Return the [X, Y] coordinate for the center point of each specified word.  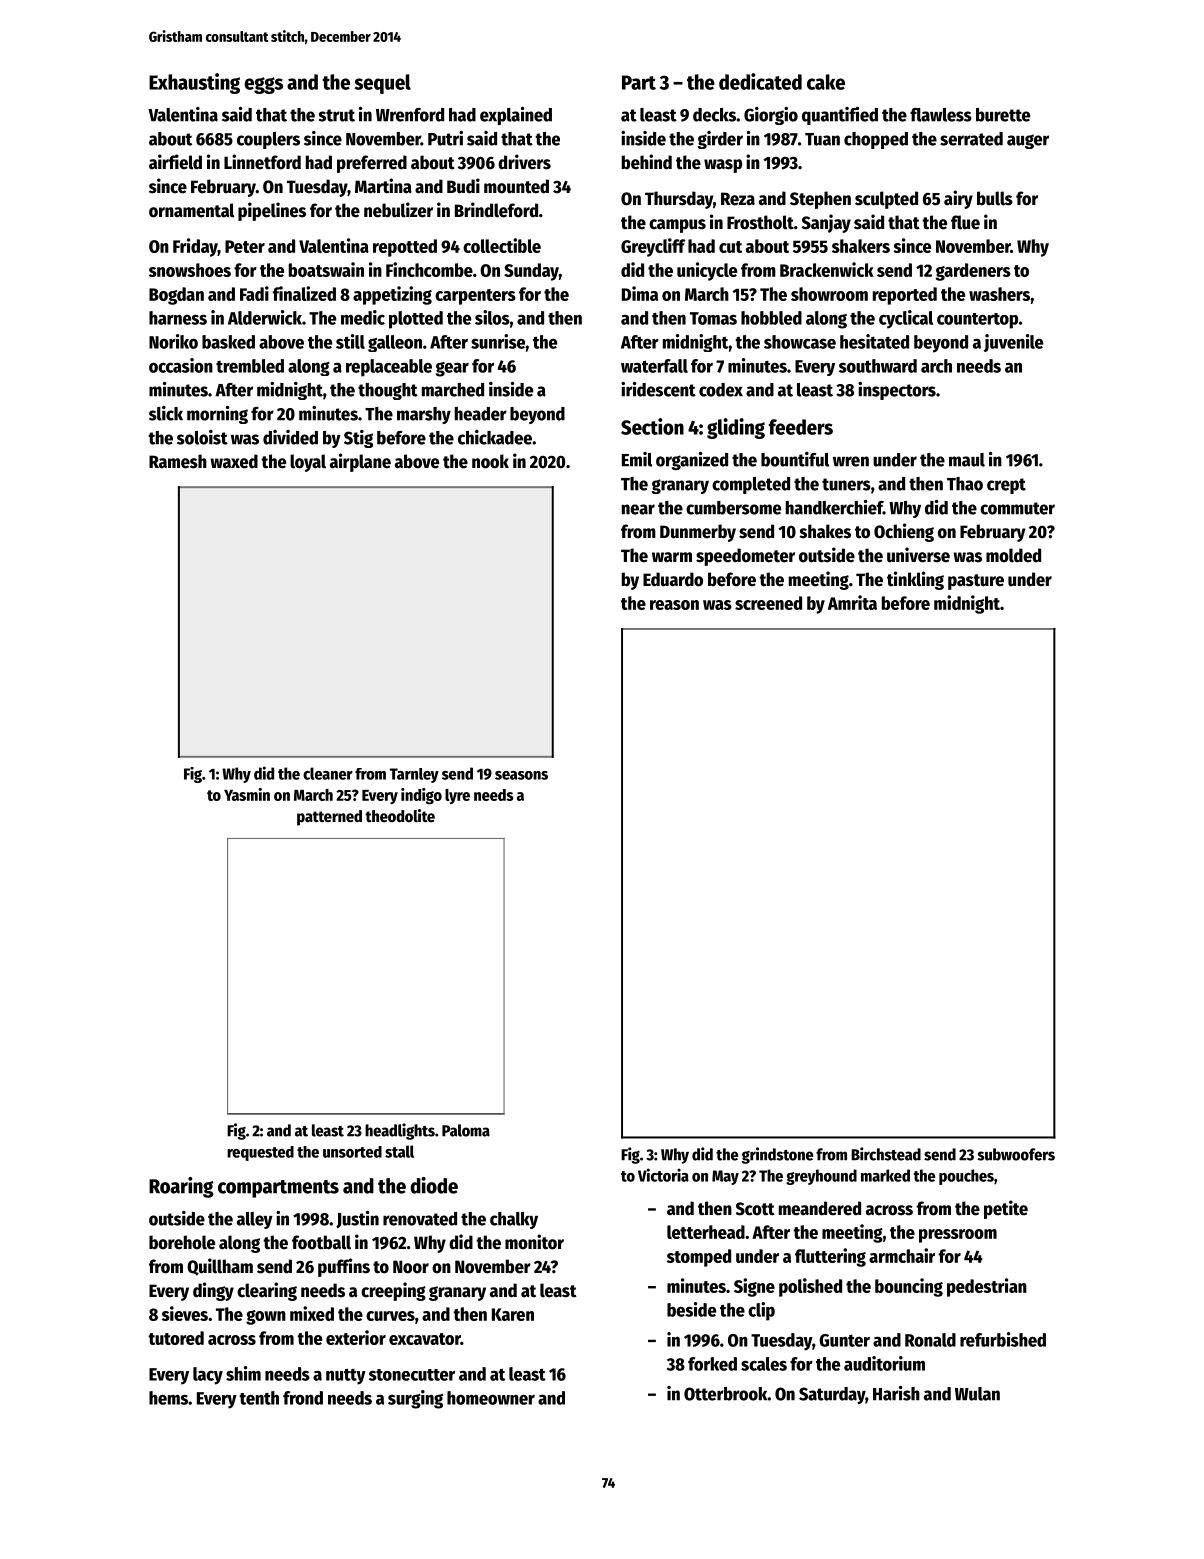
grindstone [777, 1155]
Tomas [713, 318]
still [350, 341]
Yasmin [247, 794]
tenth [259, 1398]
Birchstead [886, 1154]
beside [691, 1309]
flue [965, 222]
